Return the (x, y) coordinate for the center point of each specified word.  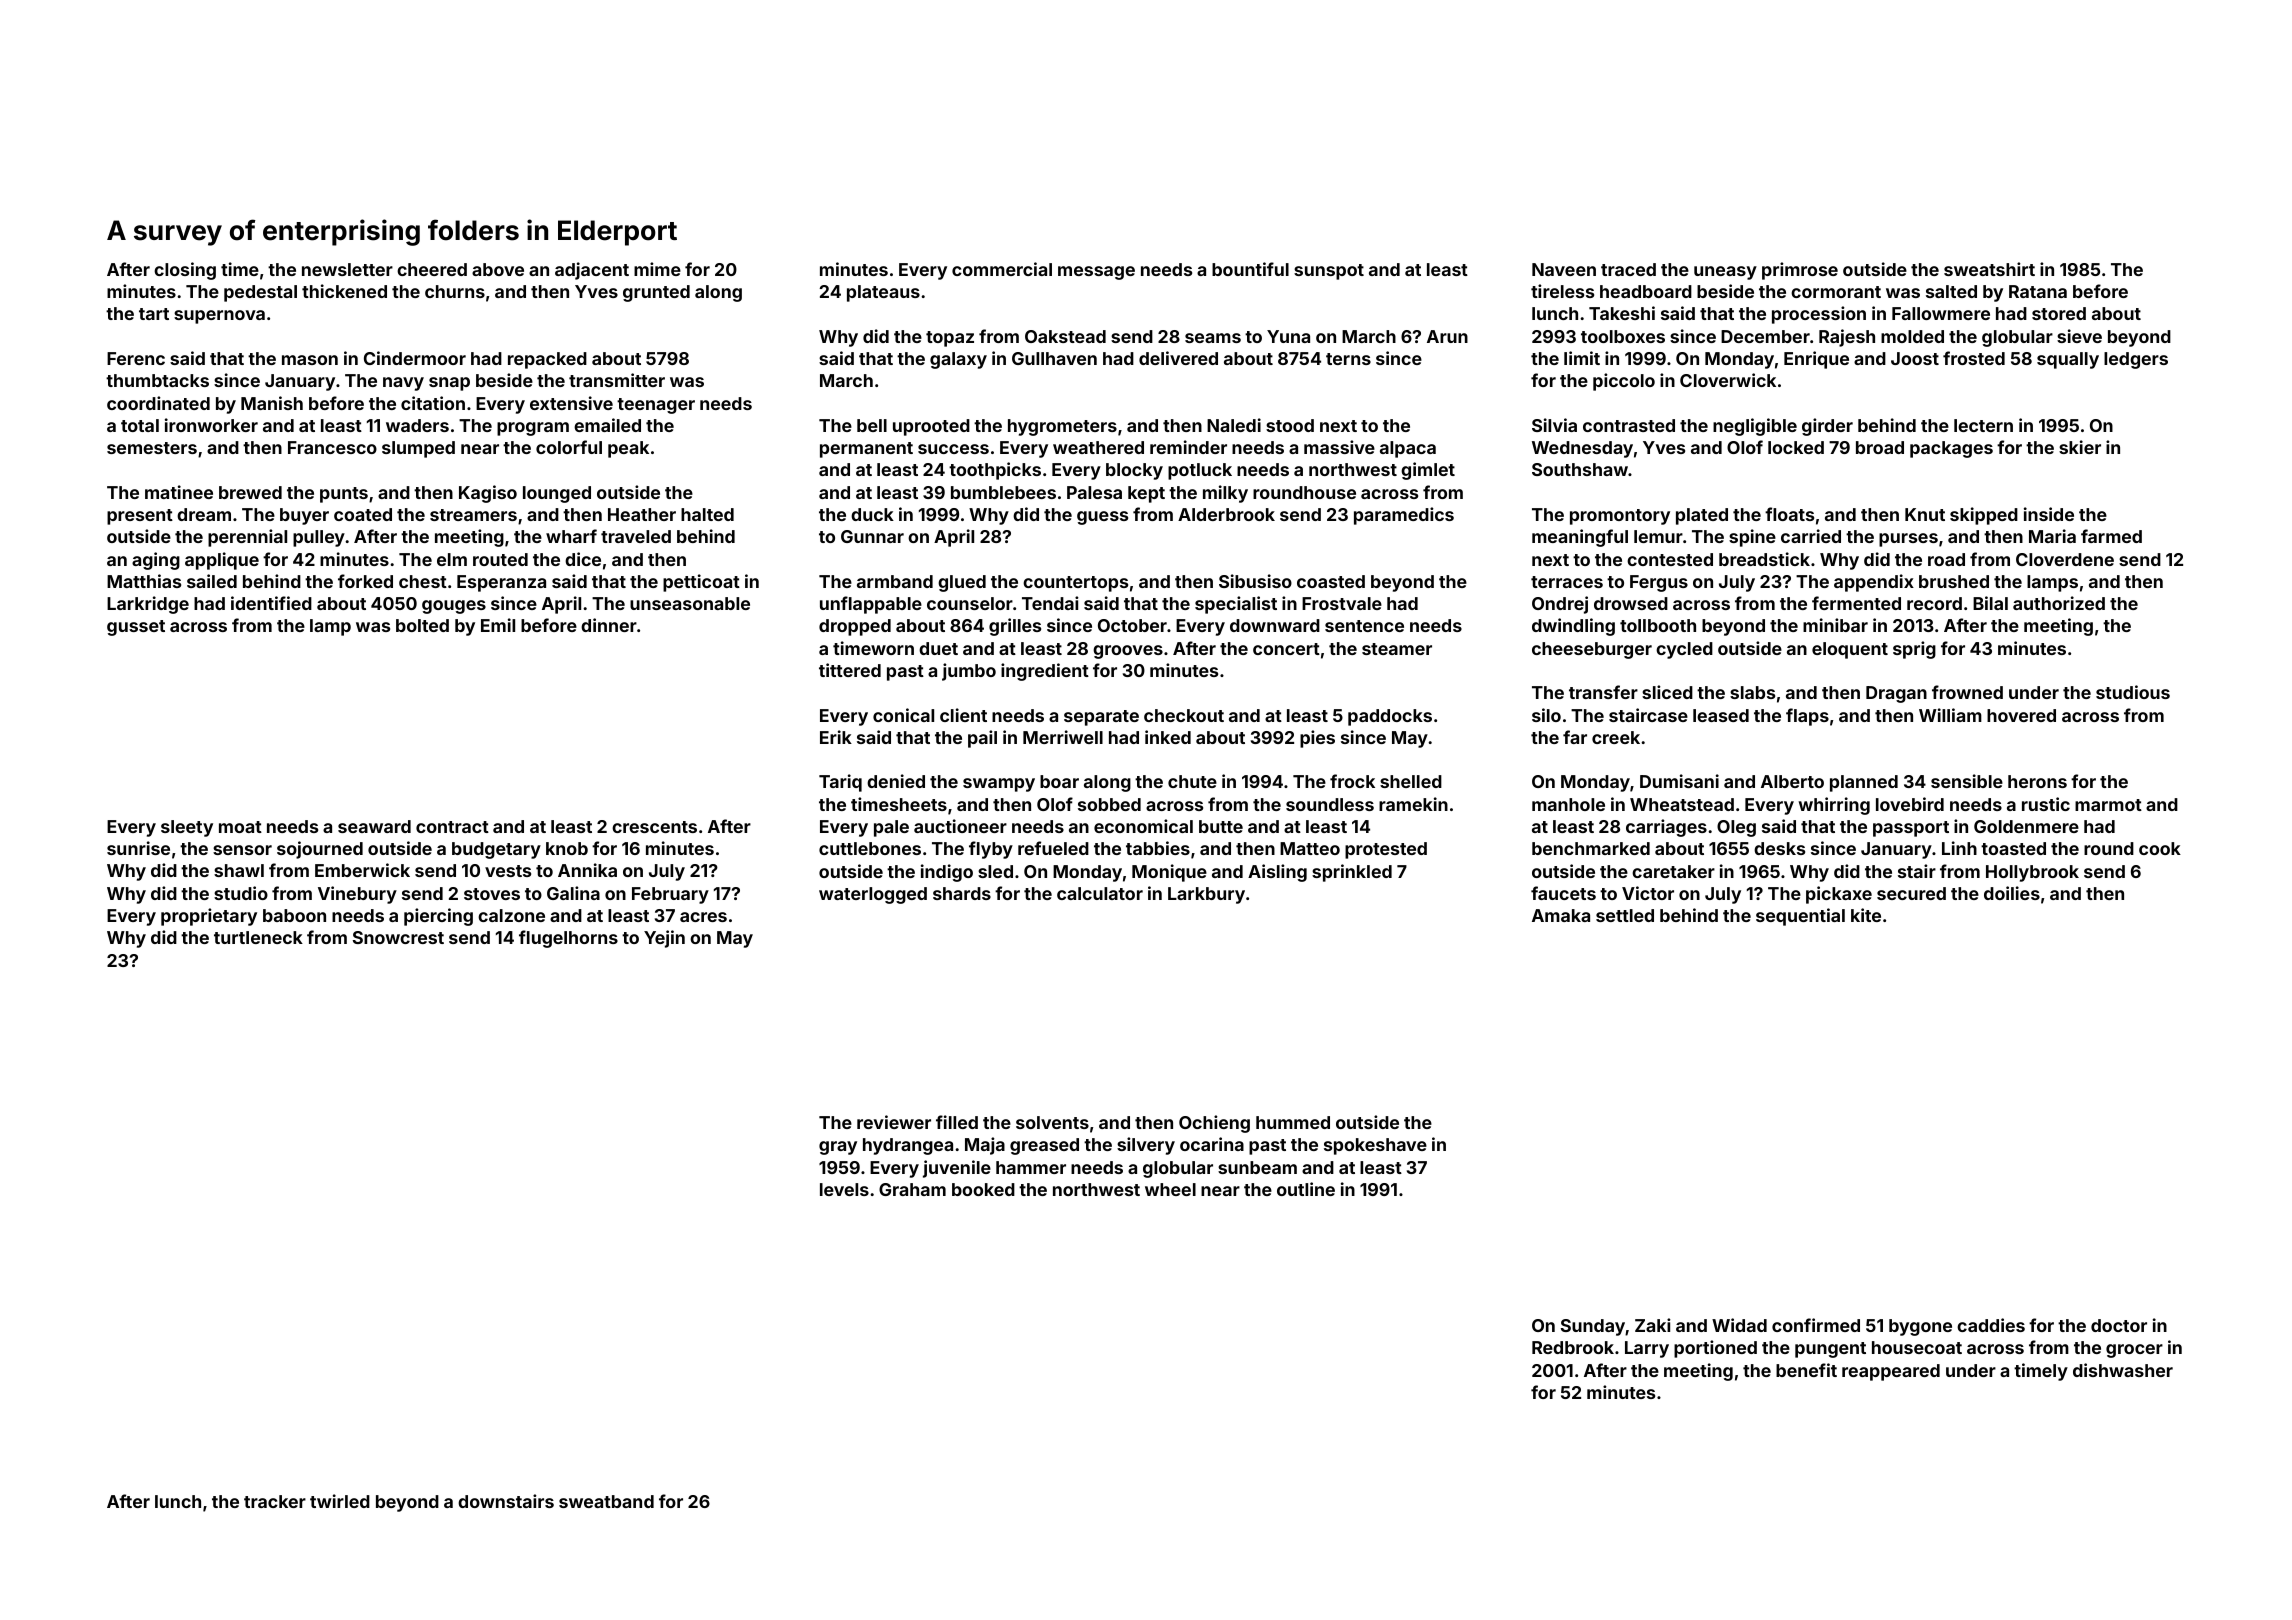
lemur (1658, 536)
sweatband (606, 1501)
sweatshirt (1989, 269)
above (498, 269)
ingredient (1045, 672)
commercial (1002, 269)
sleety (187, 828)
